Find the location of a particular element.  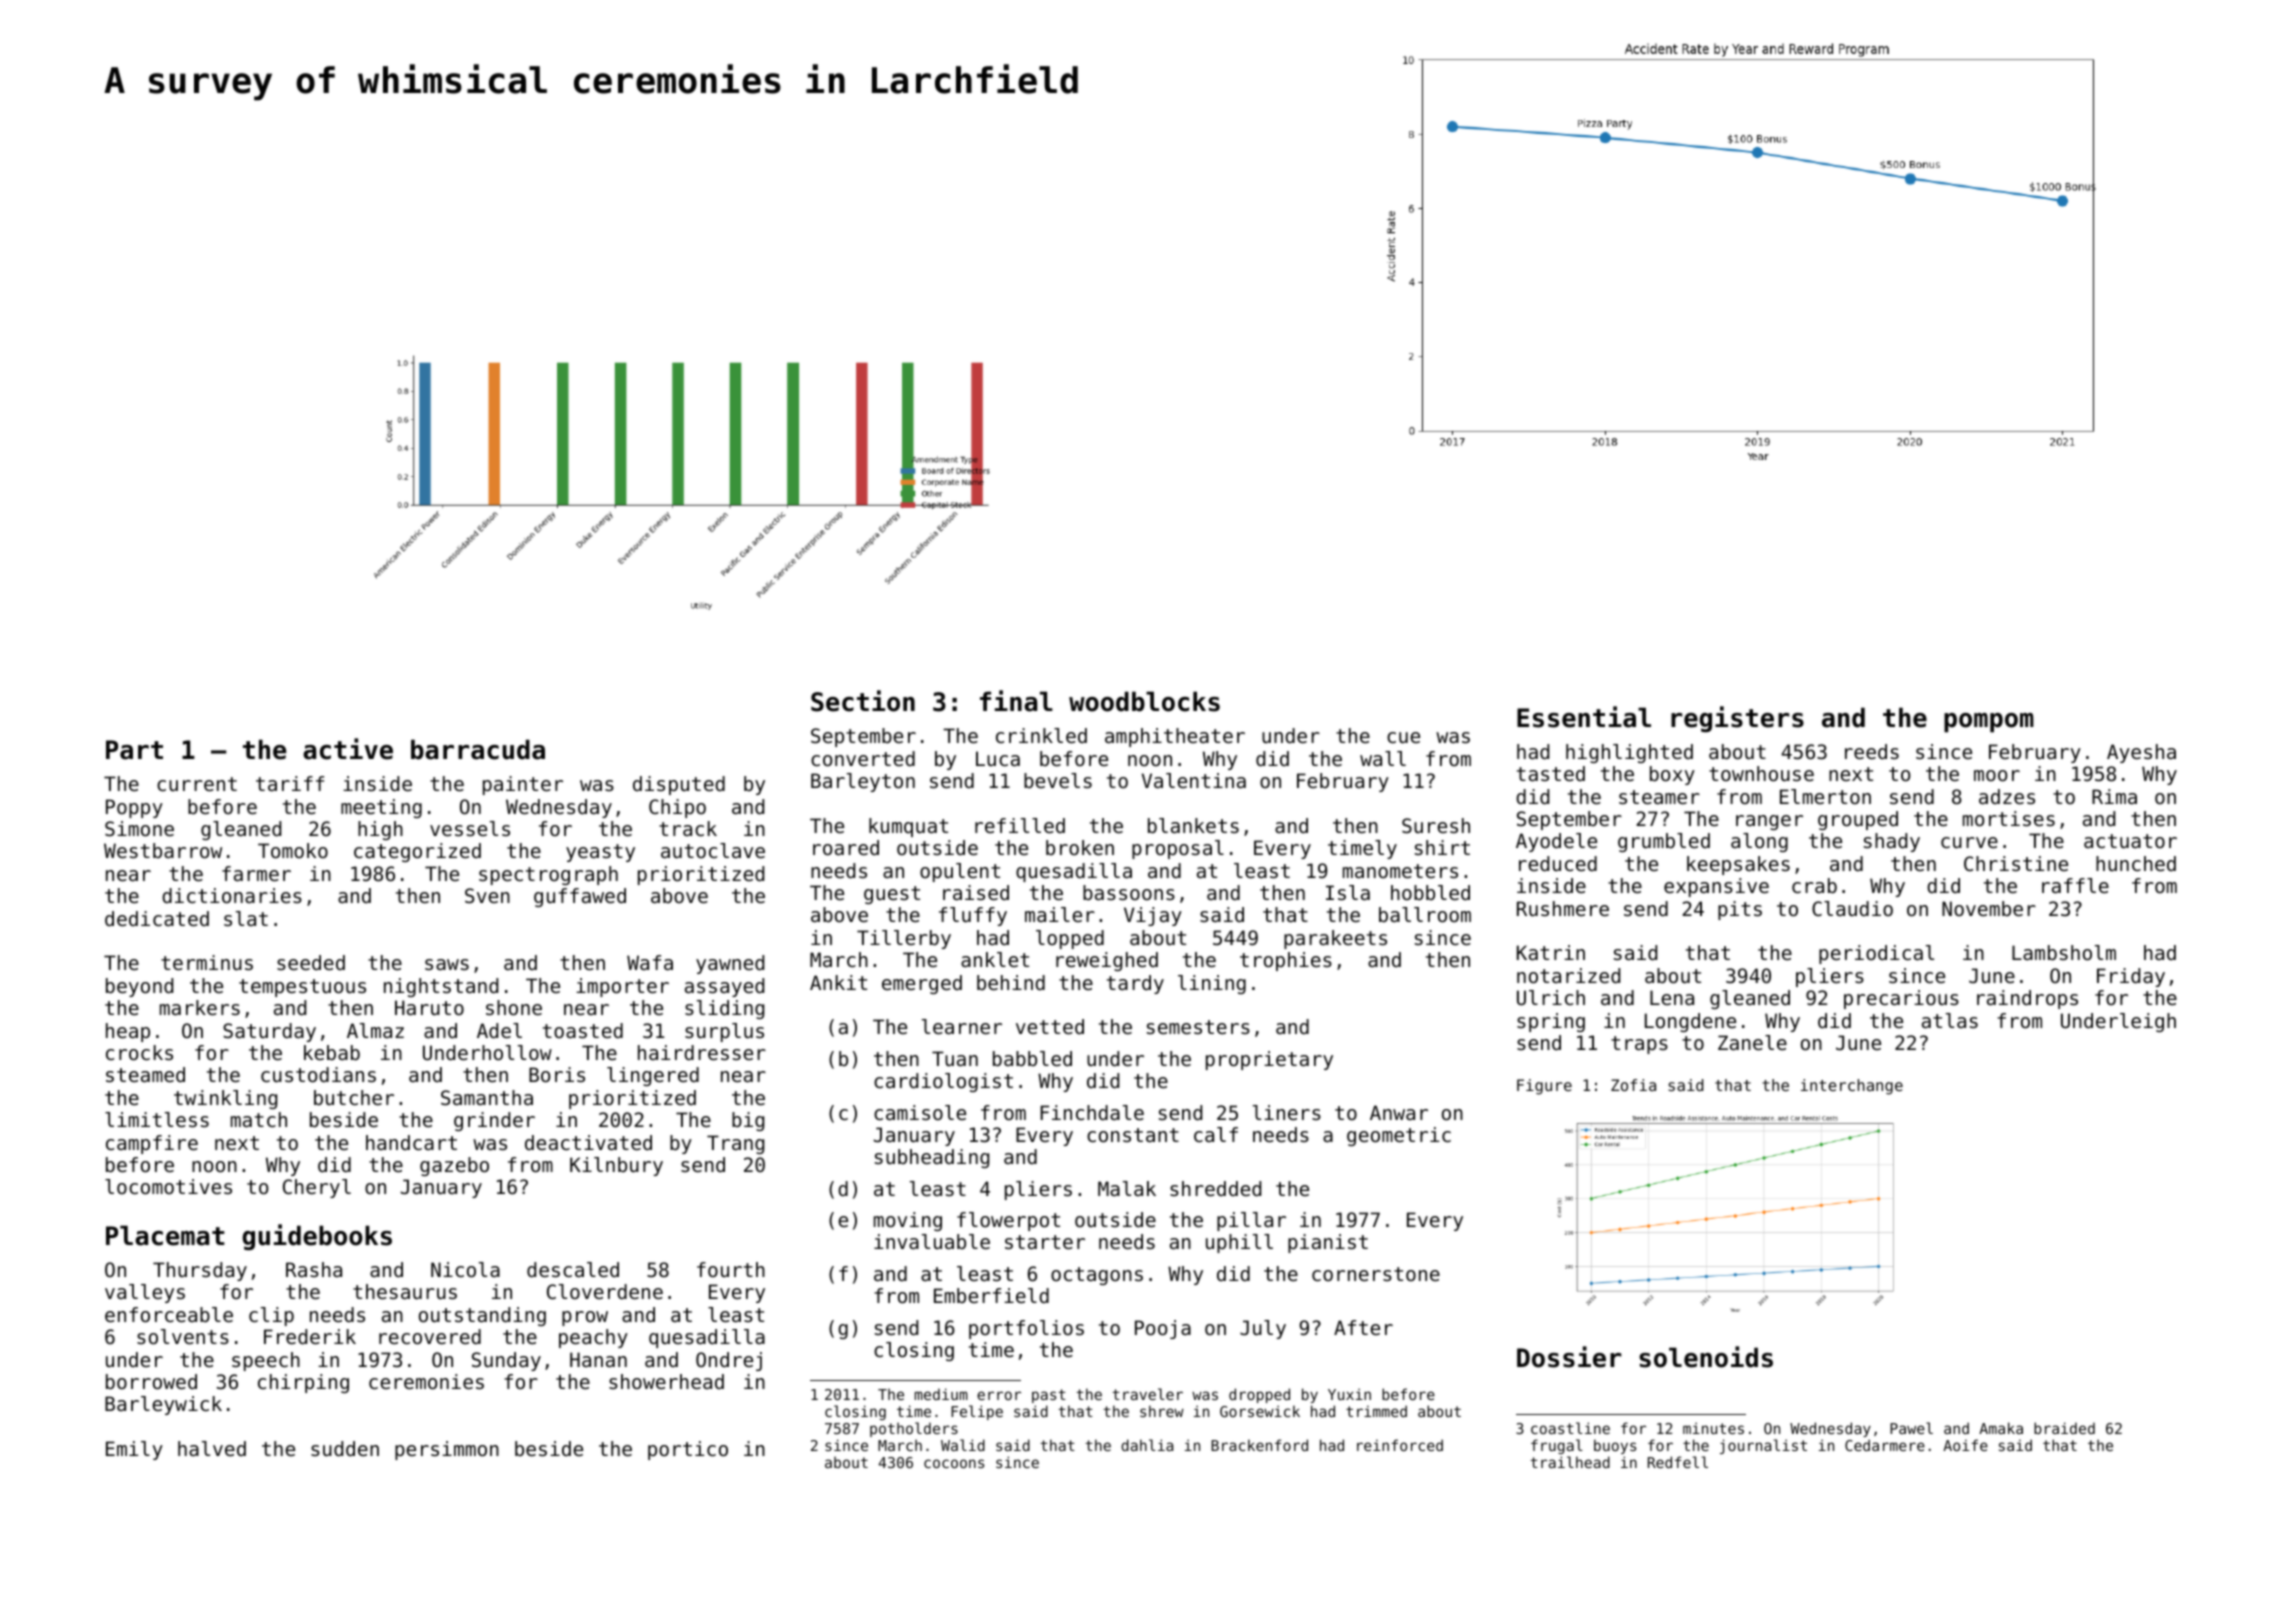

proprietary is located at coordinates (1269, 1060).
